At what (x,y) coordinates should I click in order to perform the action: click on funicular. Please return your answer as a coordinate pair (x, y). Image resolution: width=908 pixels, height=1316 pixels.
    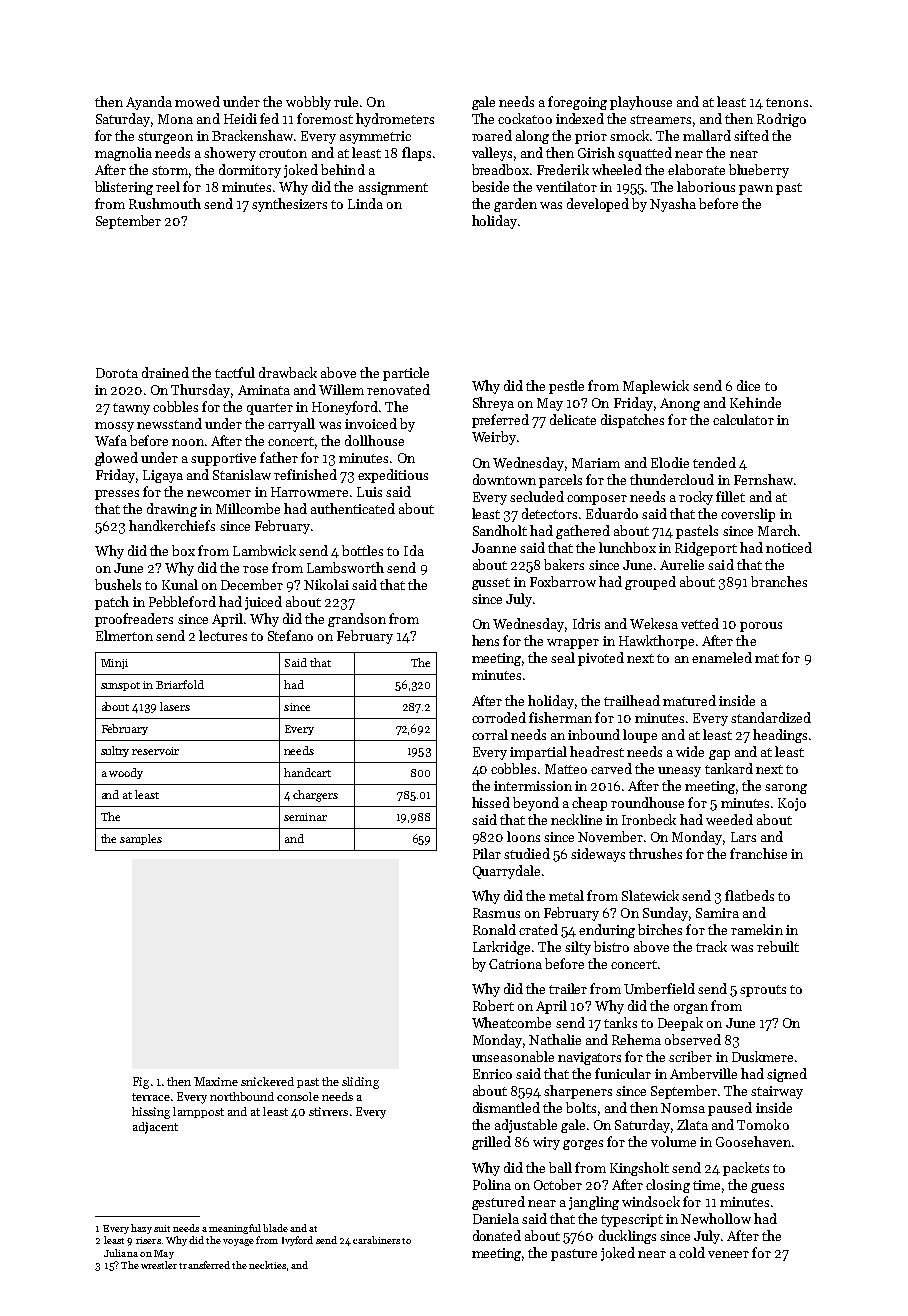
    Looking at the image, I should click on (623, 1073).
